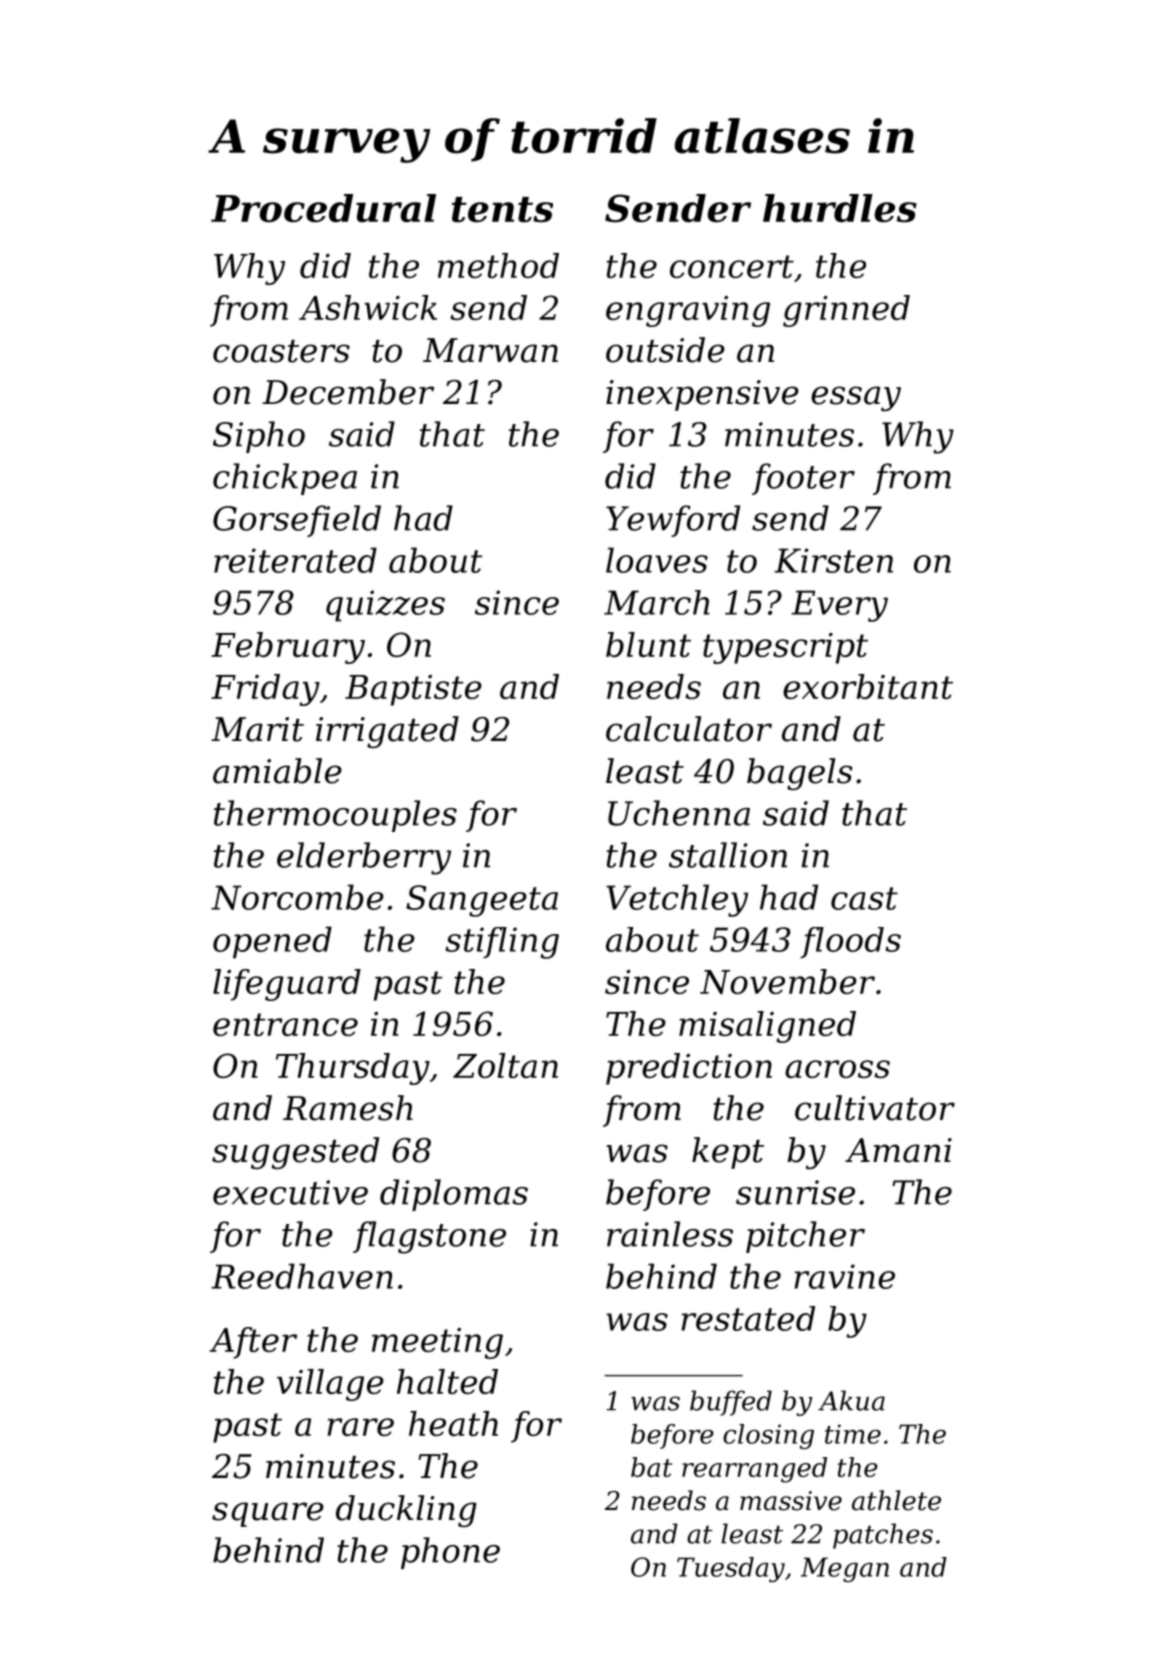  Describe the element at coordinates (482, 901) in the document. I see `Sangeeta` at that location.
